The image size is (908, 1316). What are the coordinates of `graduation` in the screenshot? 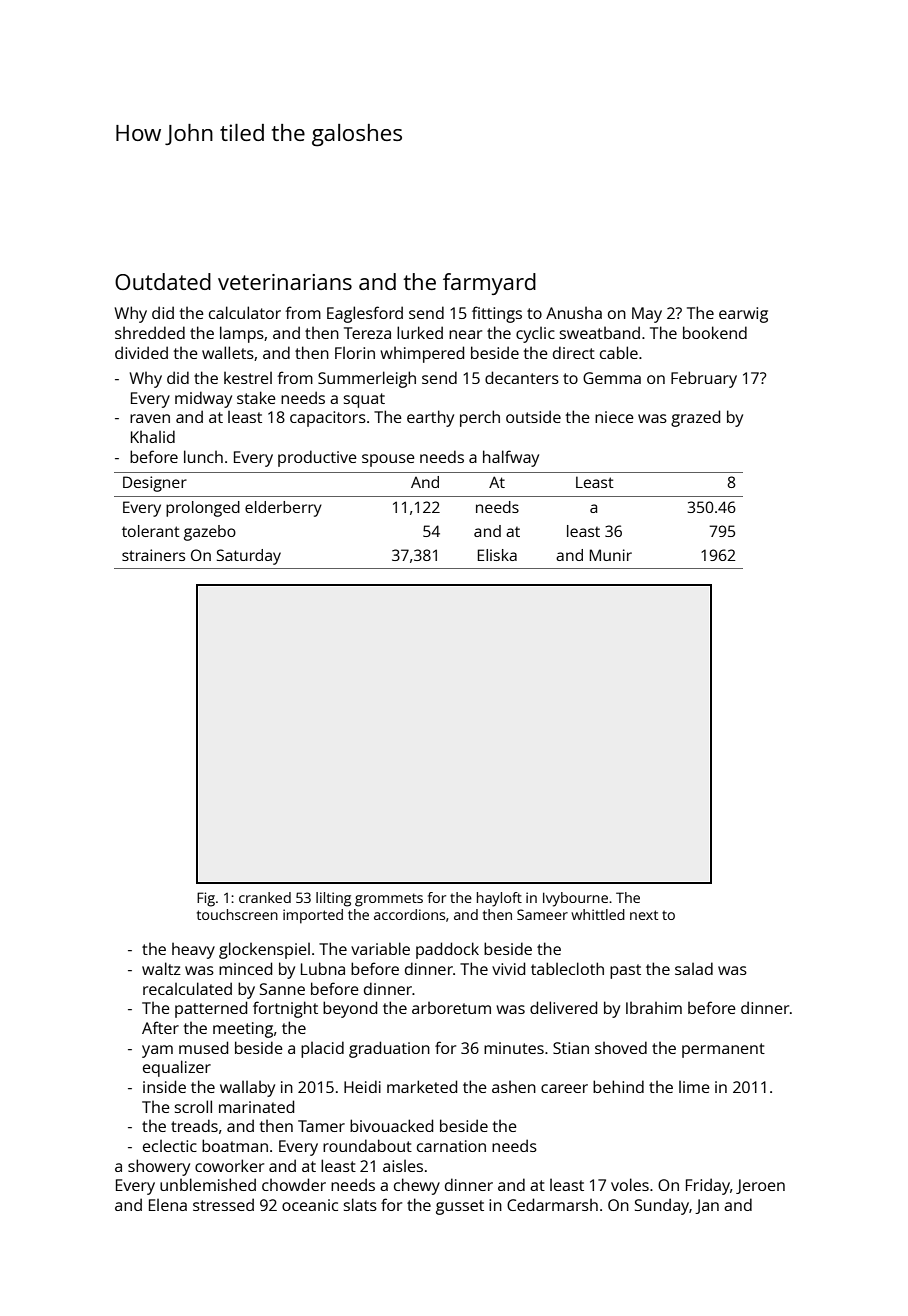 It's located at (389, 1049).
